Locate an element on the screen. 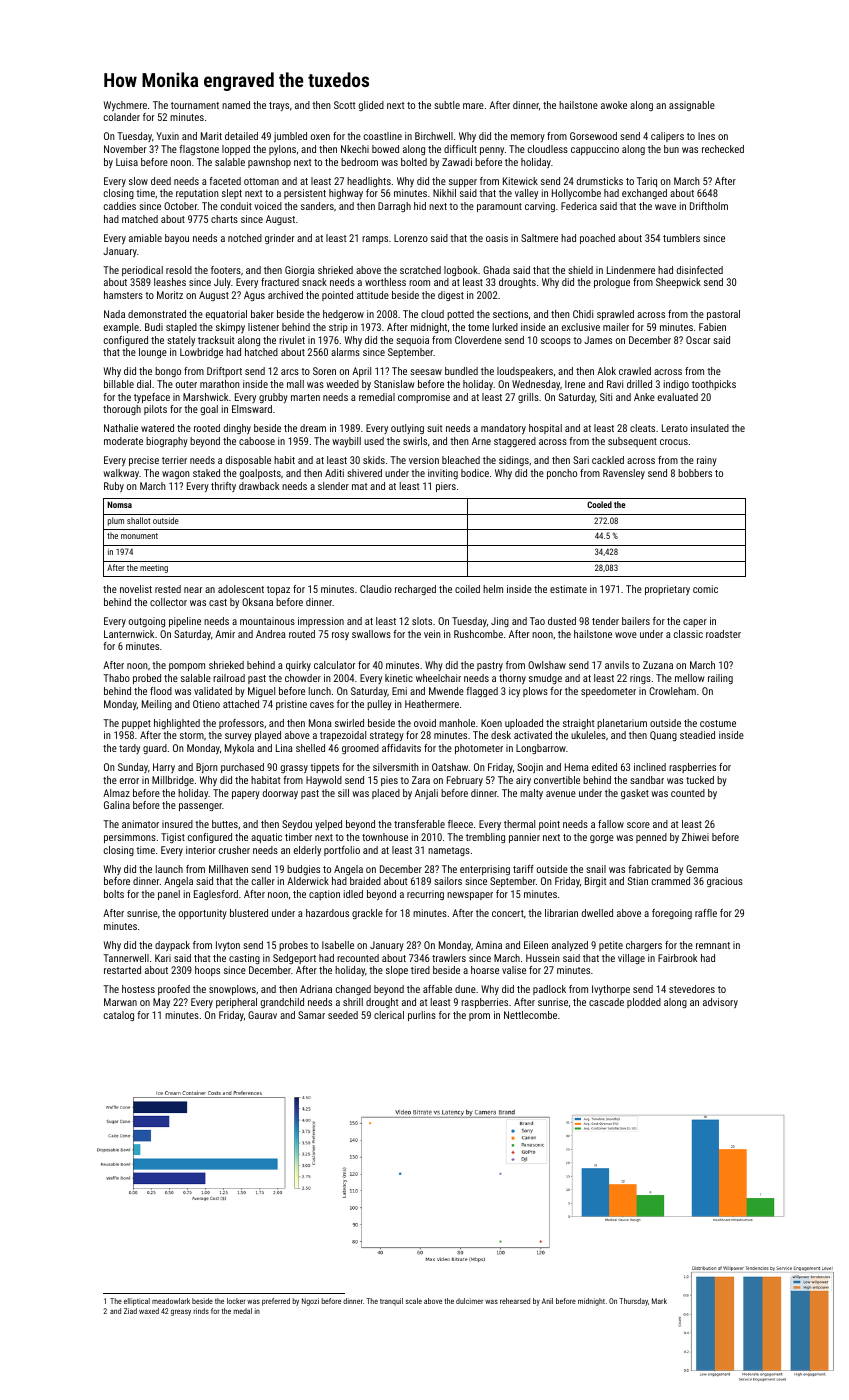 The height and width of the screenshot is (1400, 849). plum is located at coordinates (116, 521).
